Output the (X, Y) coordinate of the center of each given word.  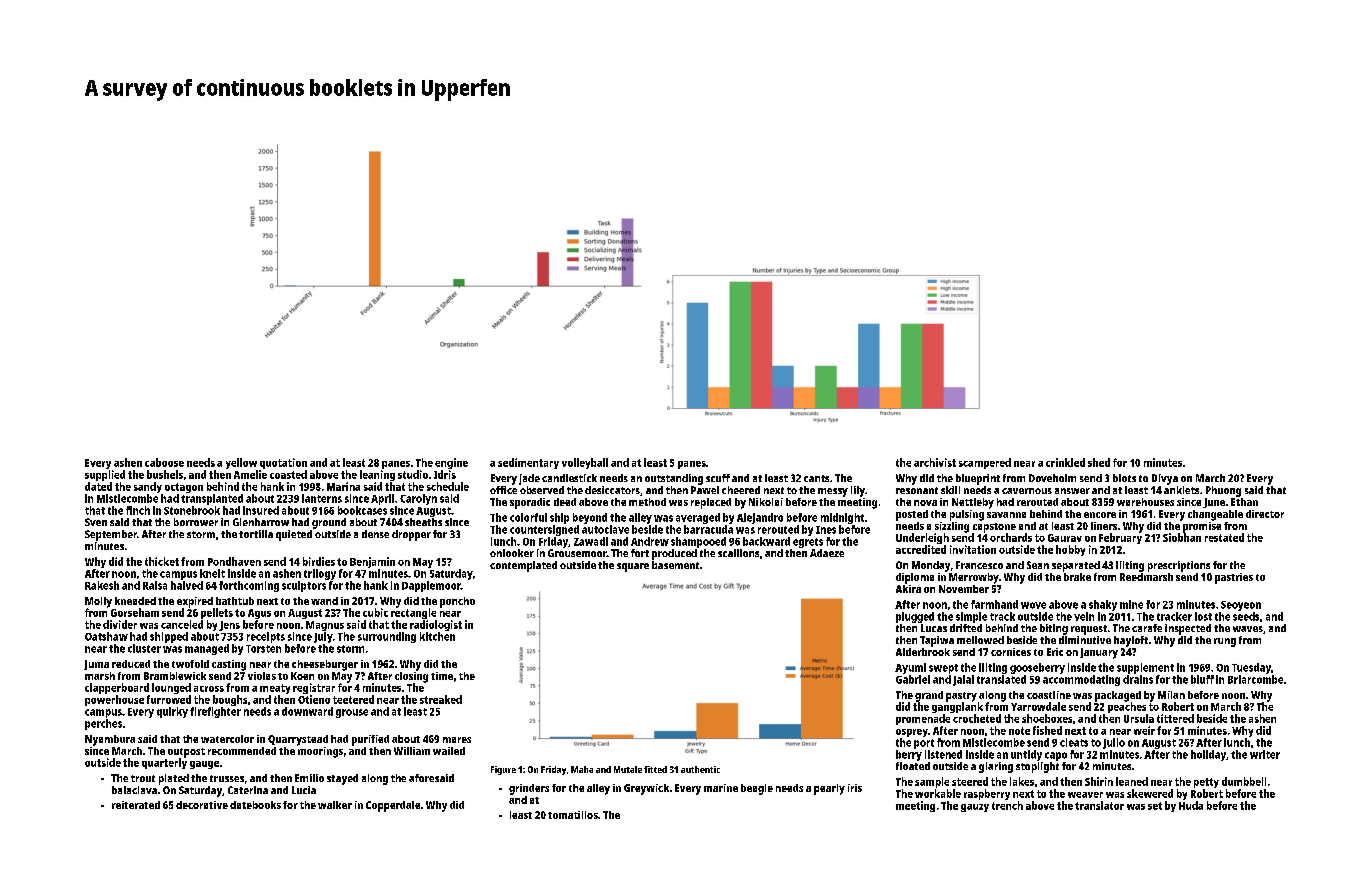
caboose (164, 462)
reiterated (136, 805)
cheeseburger (325, 665)
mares (457, 740)
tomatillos (573, 815)
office (503, 490)
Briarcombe (1255, 679)
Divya (1165, 479)
